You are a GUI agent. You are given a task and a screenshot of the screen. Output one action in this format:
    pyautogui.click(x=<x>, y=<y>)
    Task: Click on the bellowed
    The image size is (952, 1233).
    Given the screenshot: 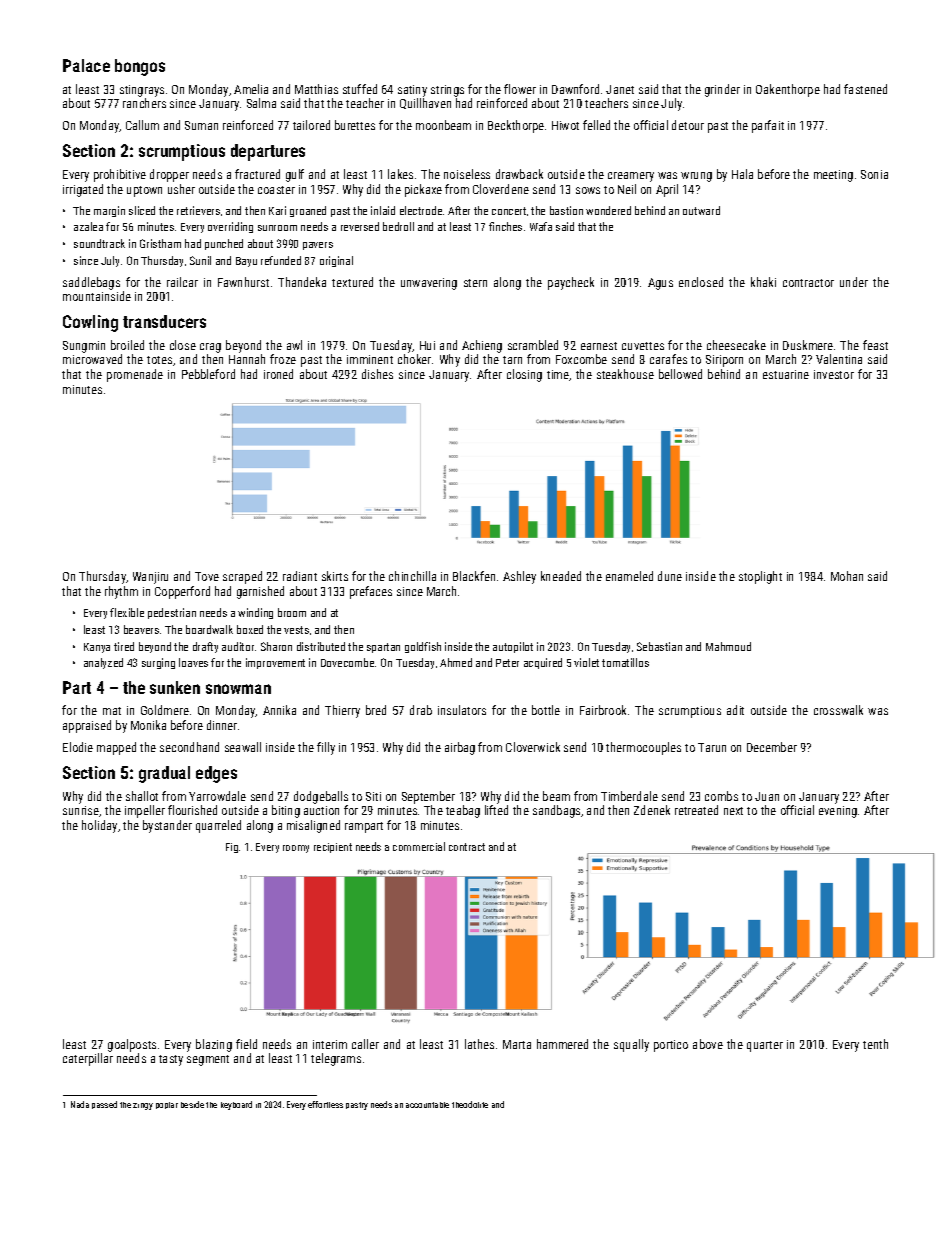 What is the action you would take?
    pyautogui.click(x=680, y=374)
